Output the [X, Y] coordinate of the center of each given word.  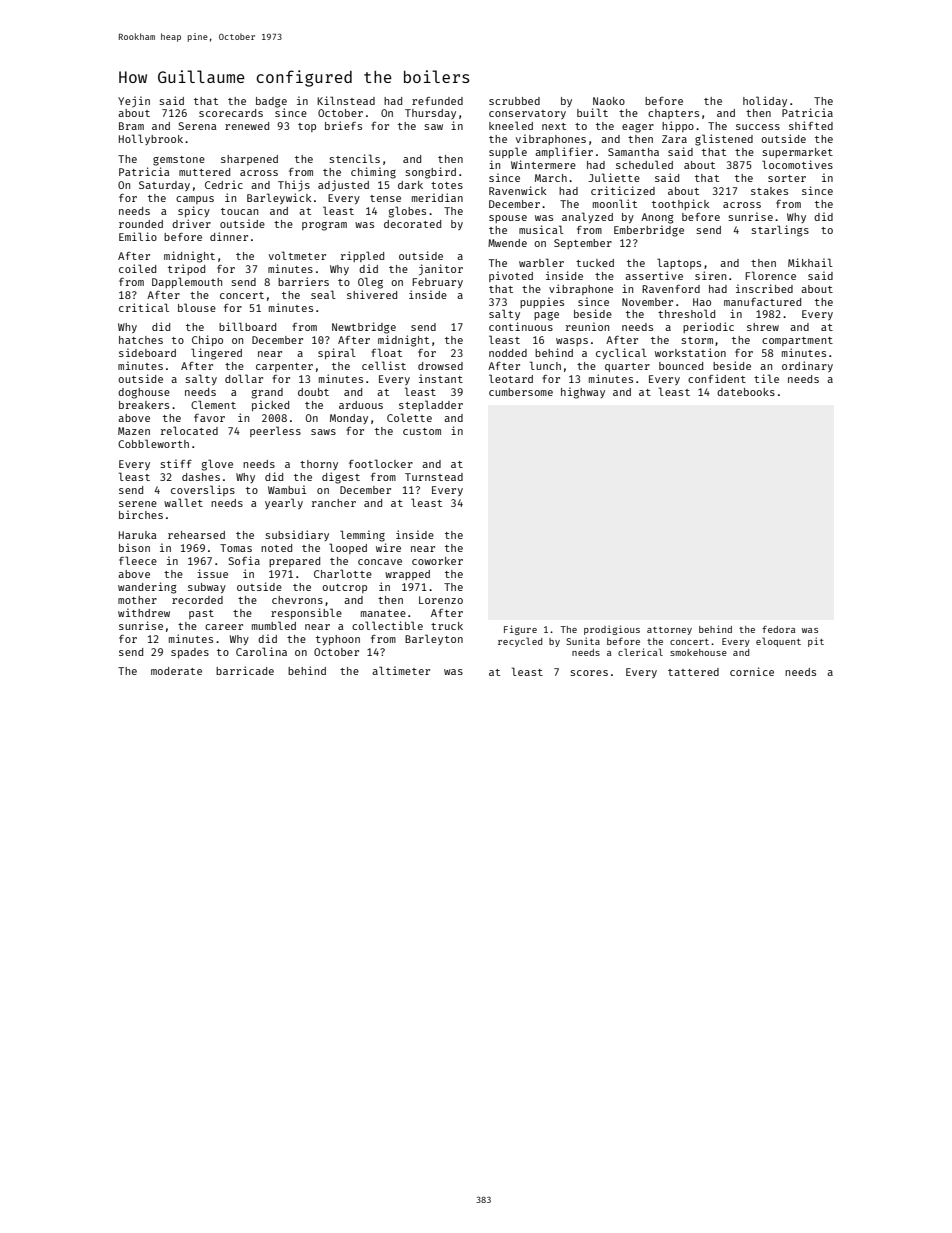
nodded [508, 353]
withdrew [144, 612]
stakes [769, 191]
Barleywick [279, 198]
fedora [778, 629]
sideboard [147, 352]
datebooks [746, 392]
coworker [437, 561]
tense [385, 198]
